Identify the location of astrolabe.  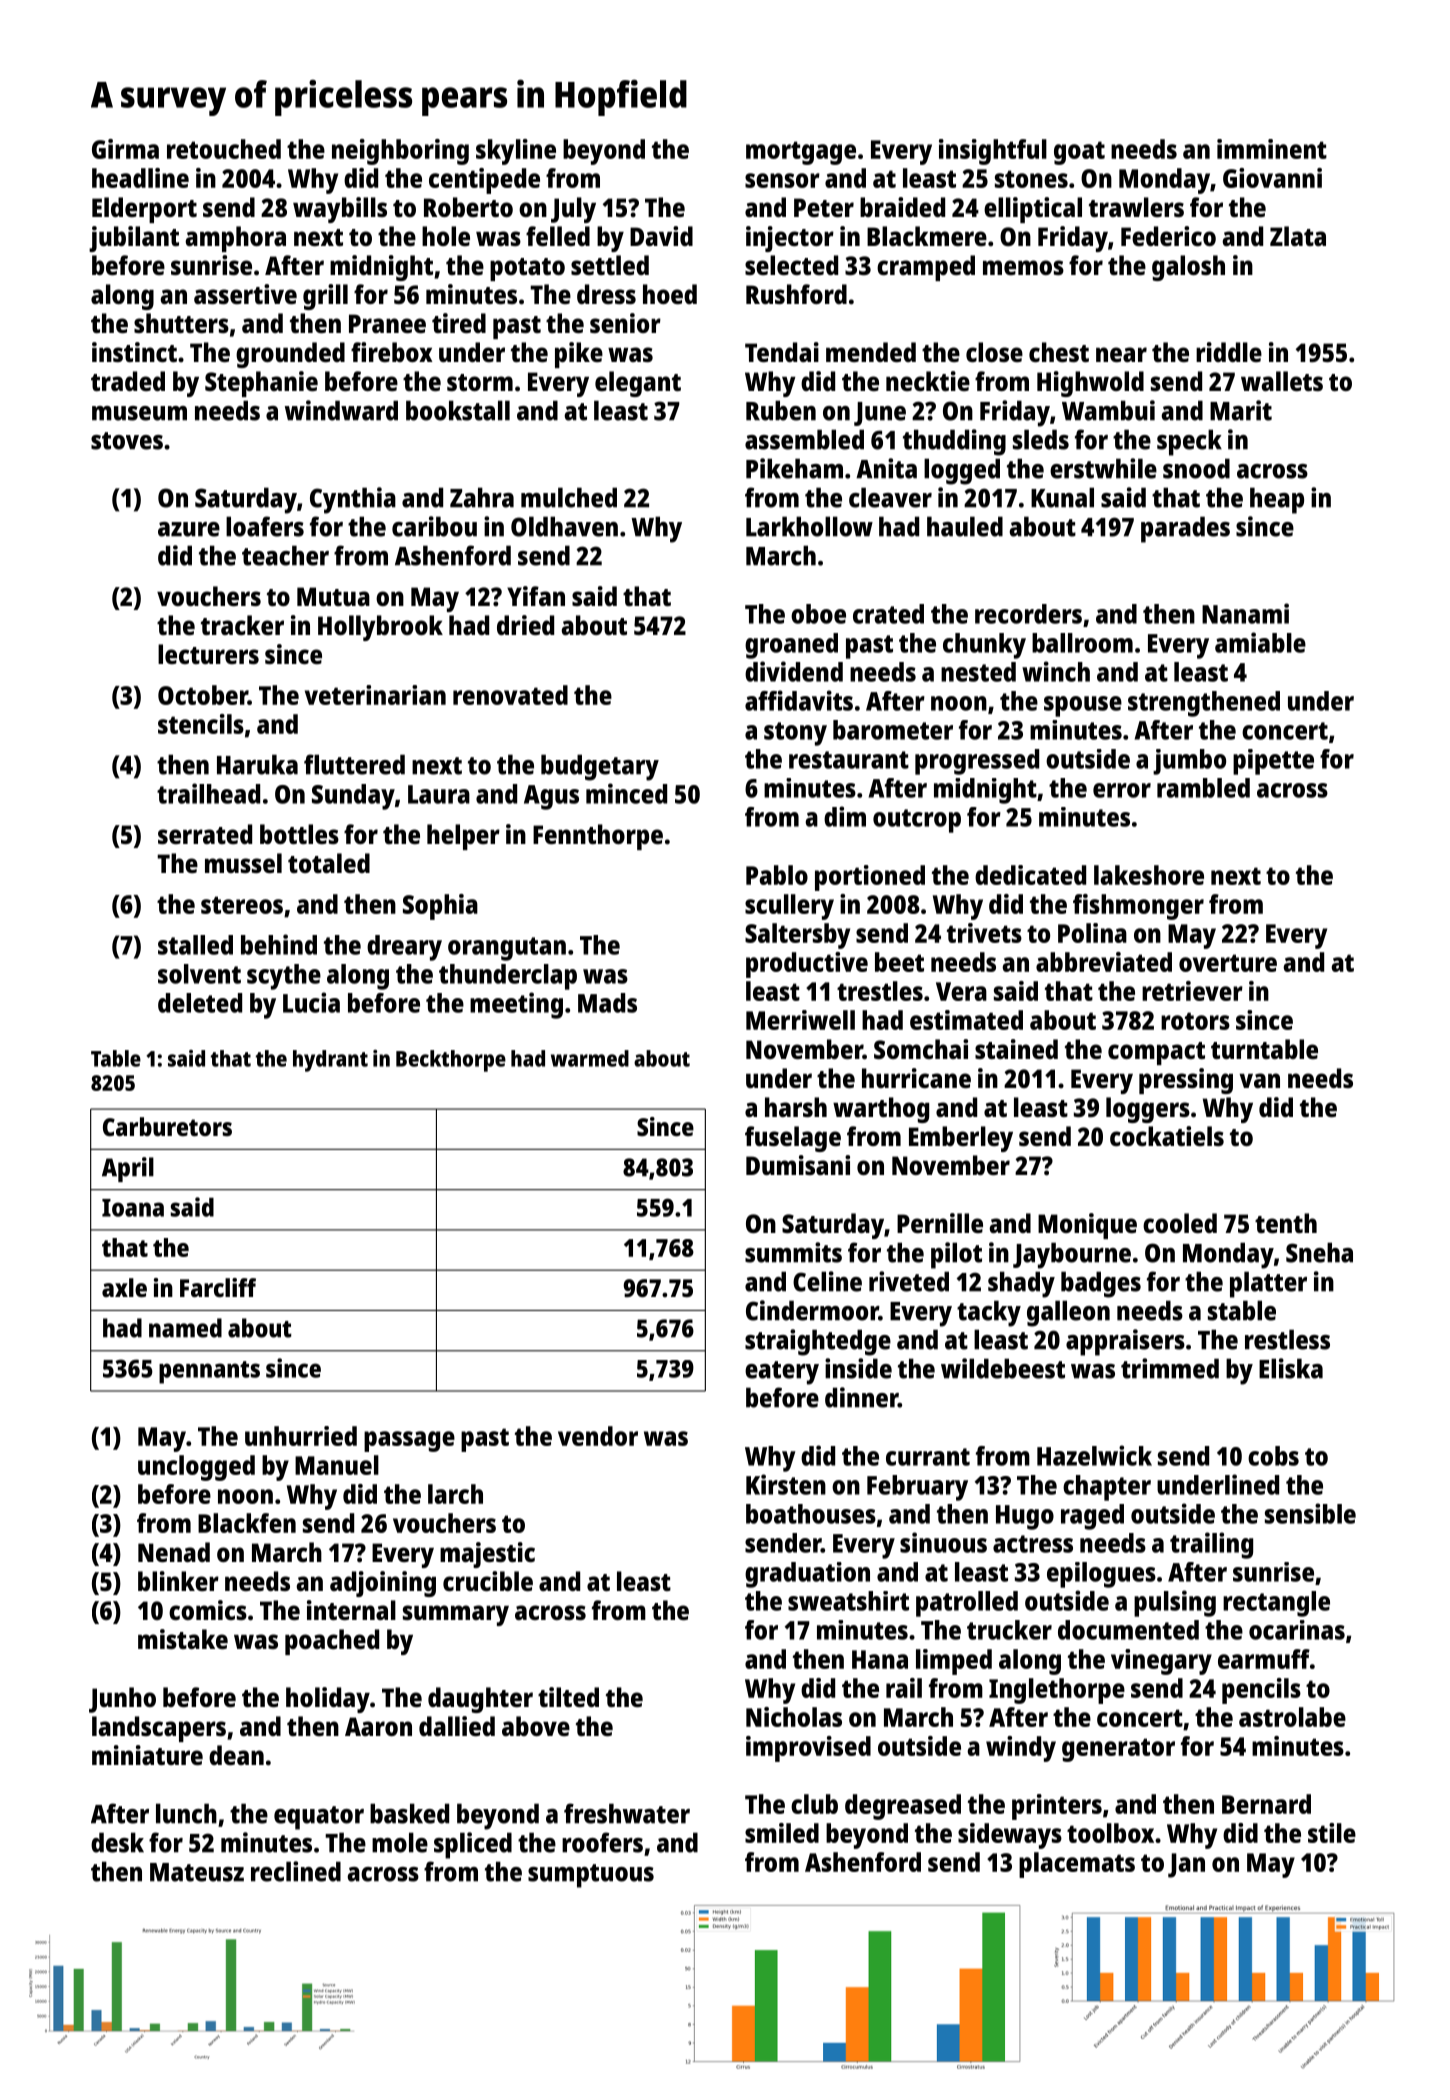
(1292, 1717).
